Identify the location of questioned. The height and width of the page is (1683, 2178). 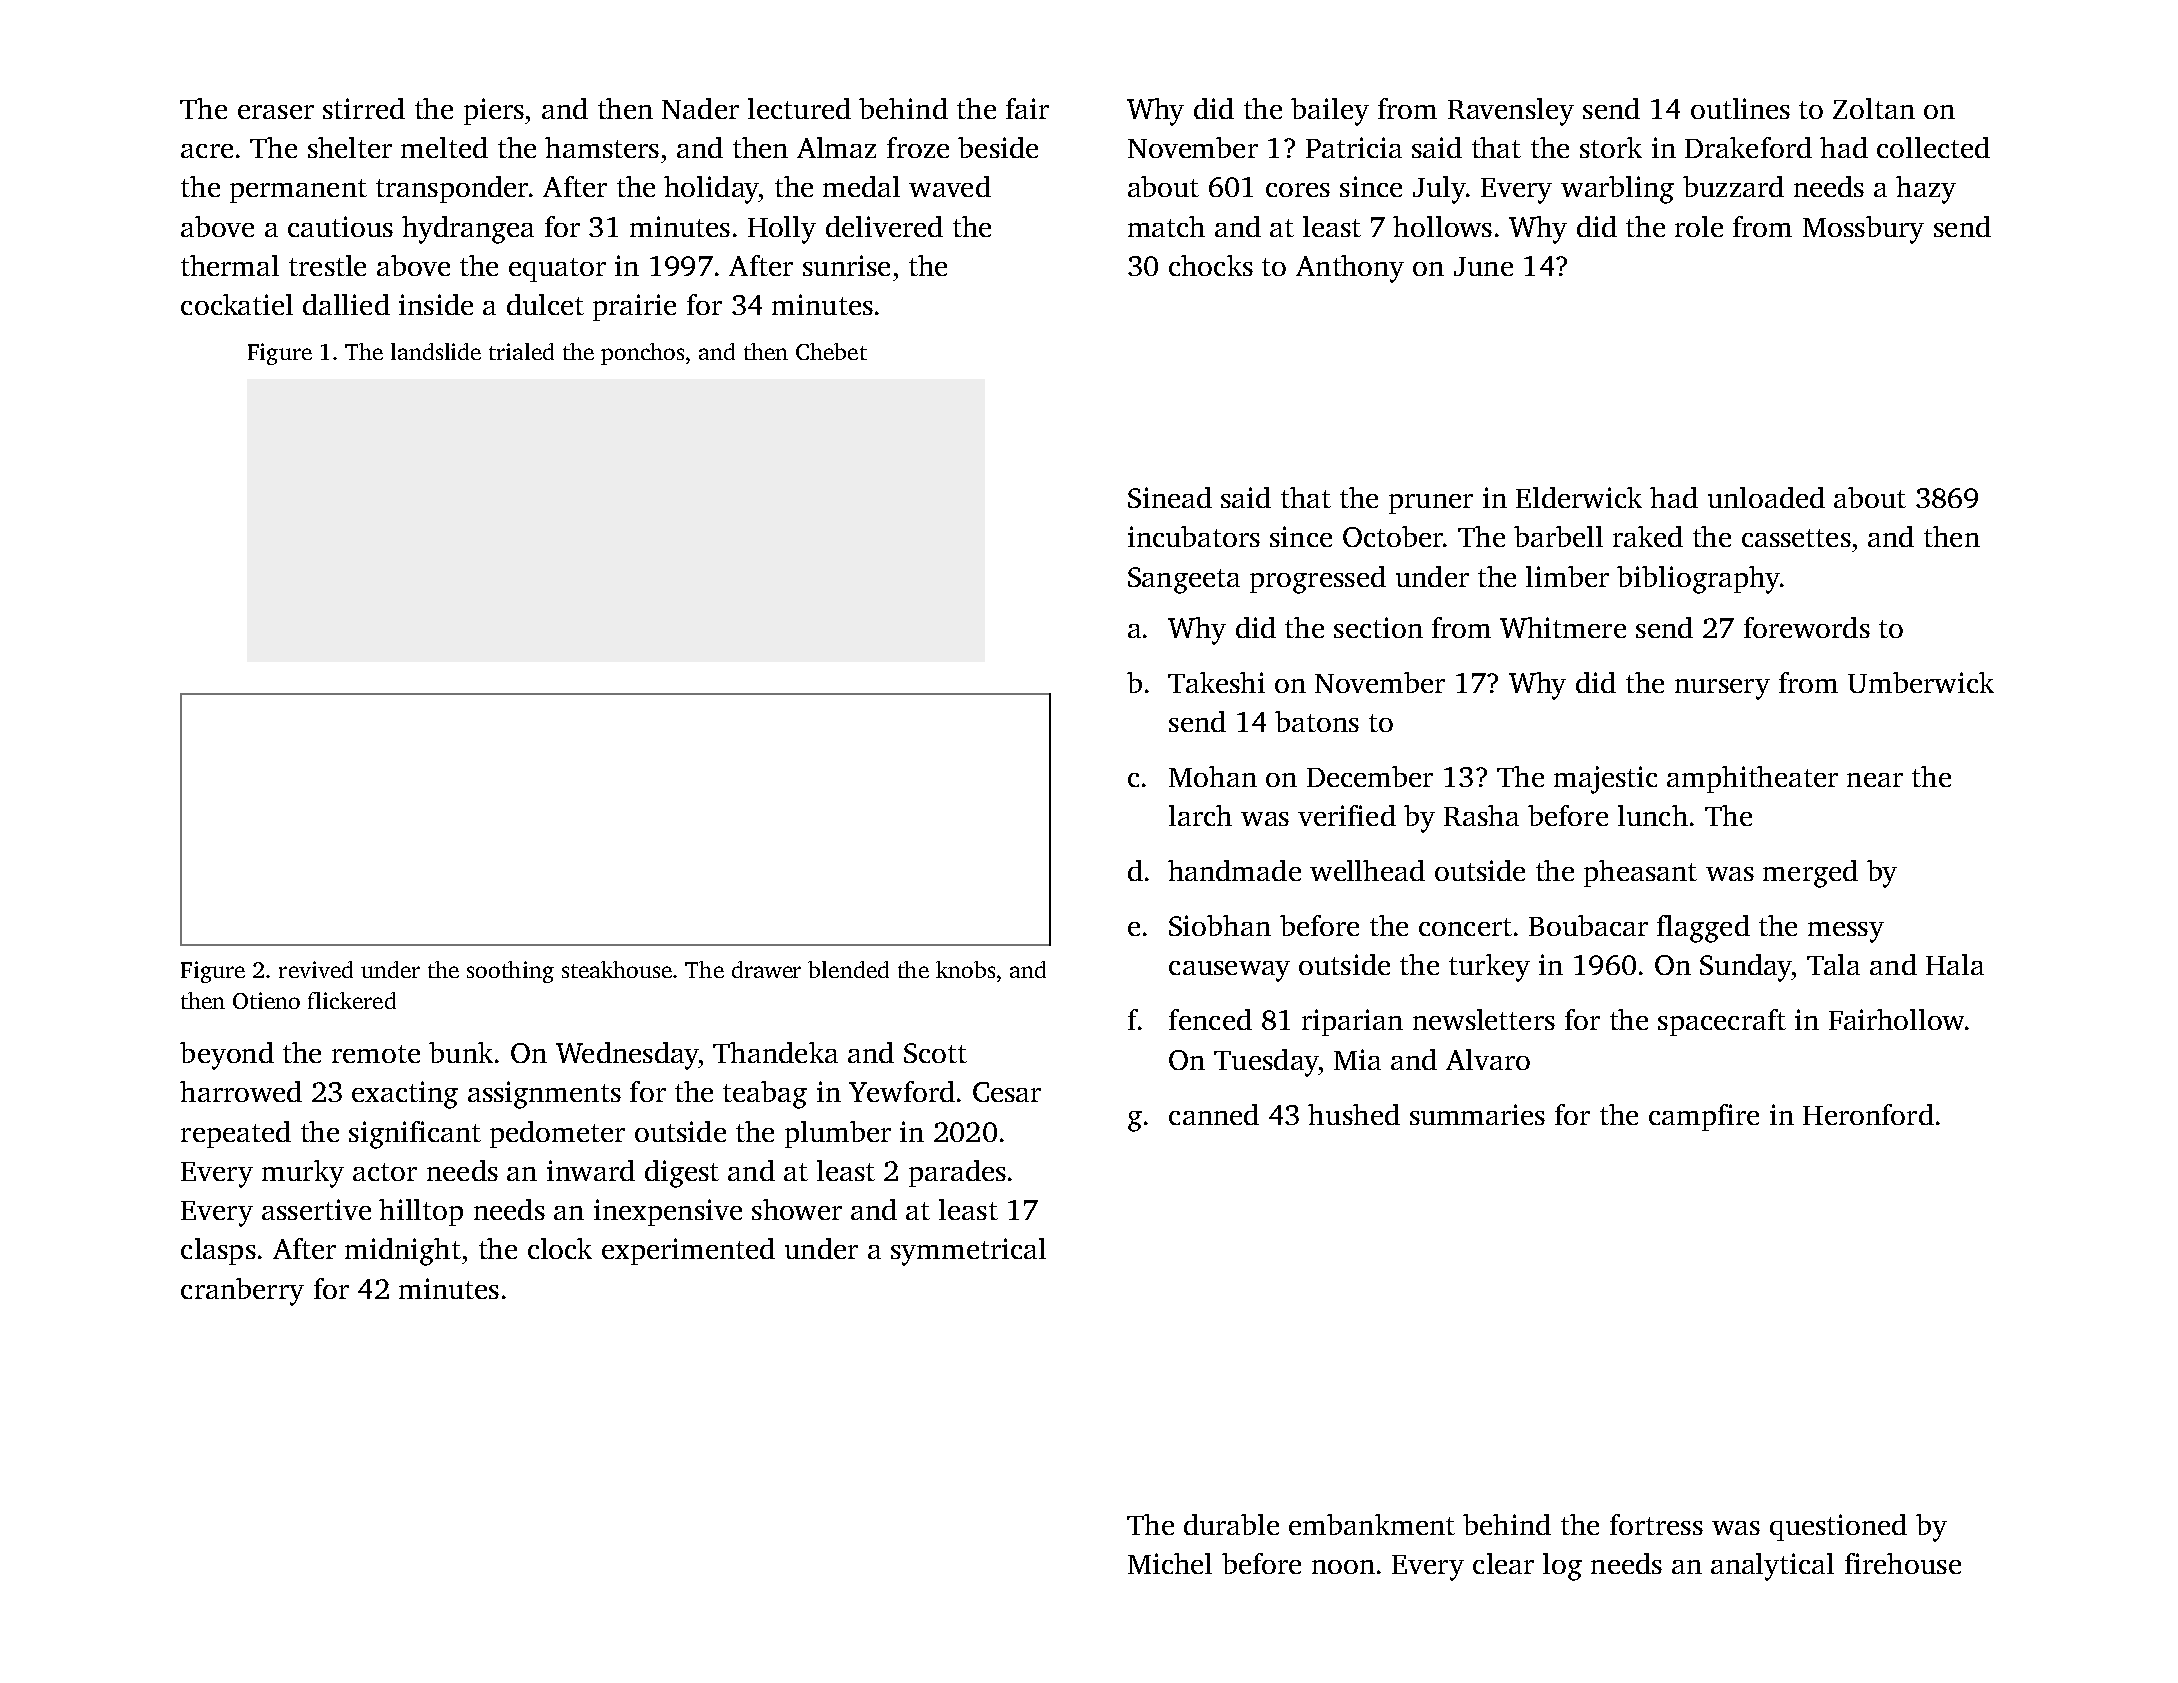
(1838, 1527).
